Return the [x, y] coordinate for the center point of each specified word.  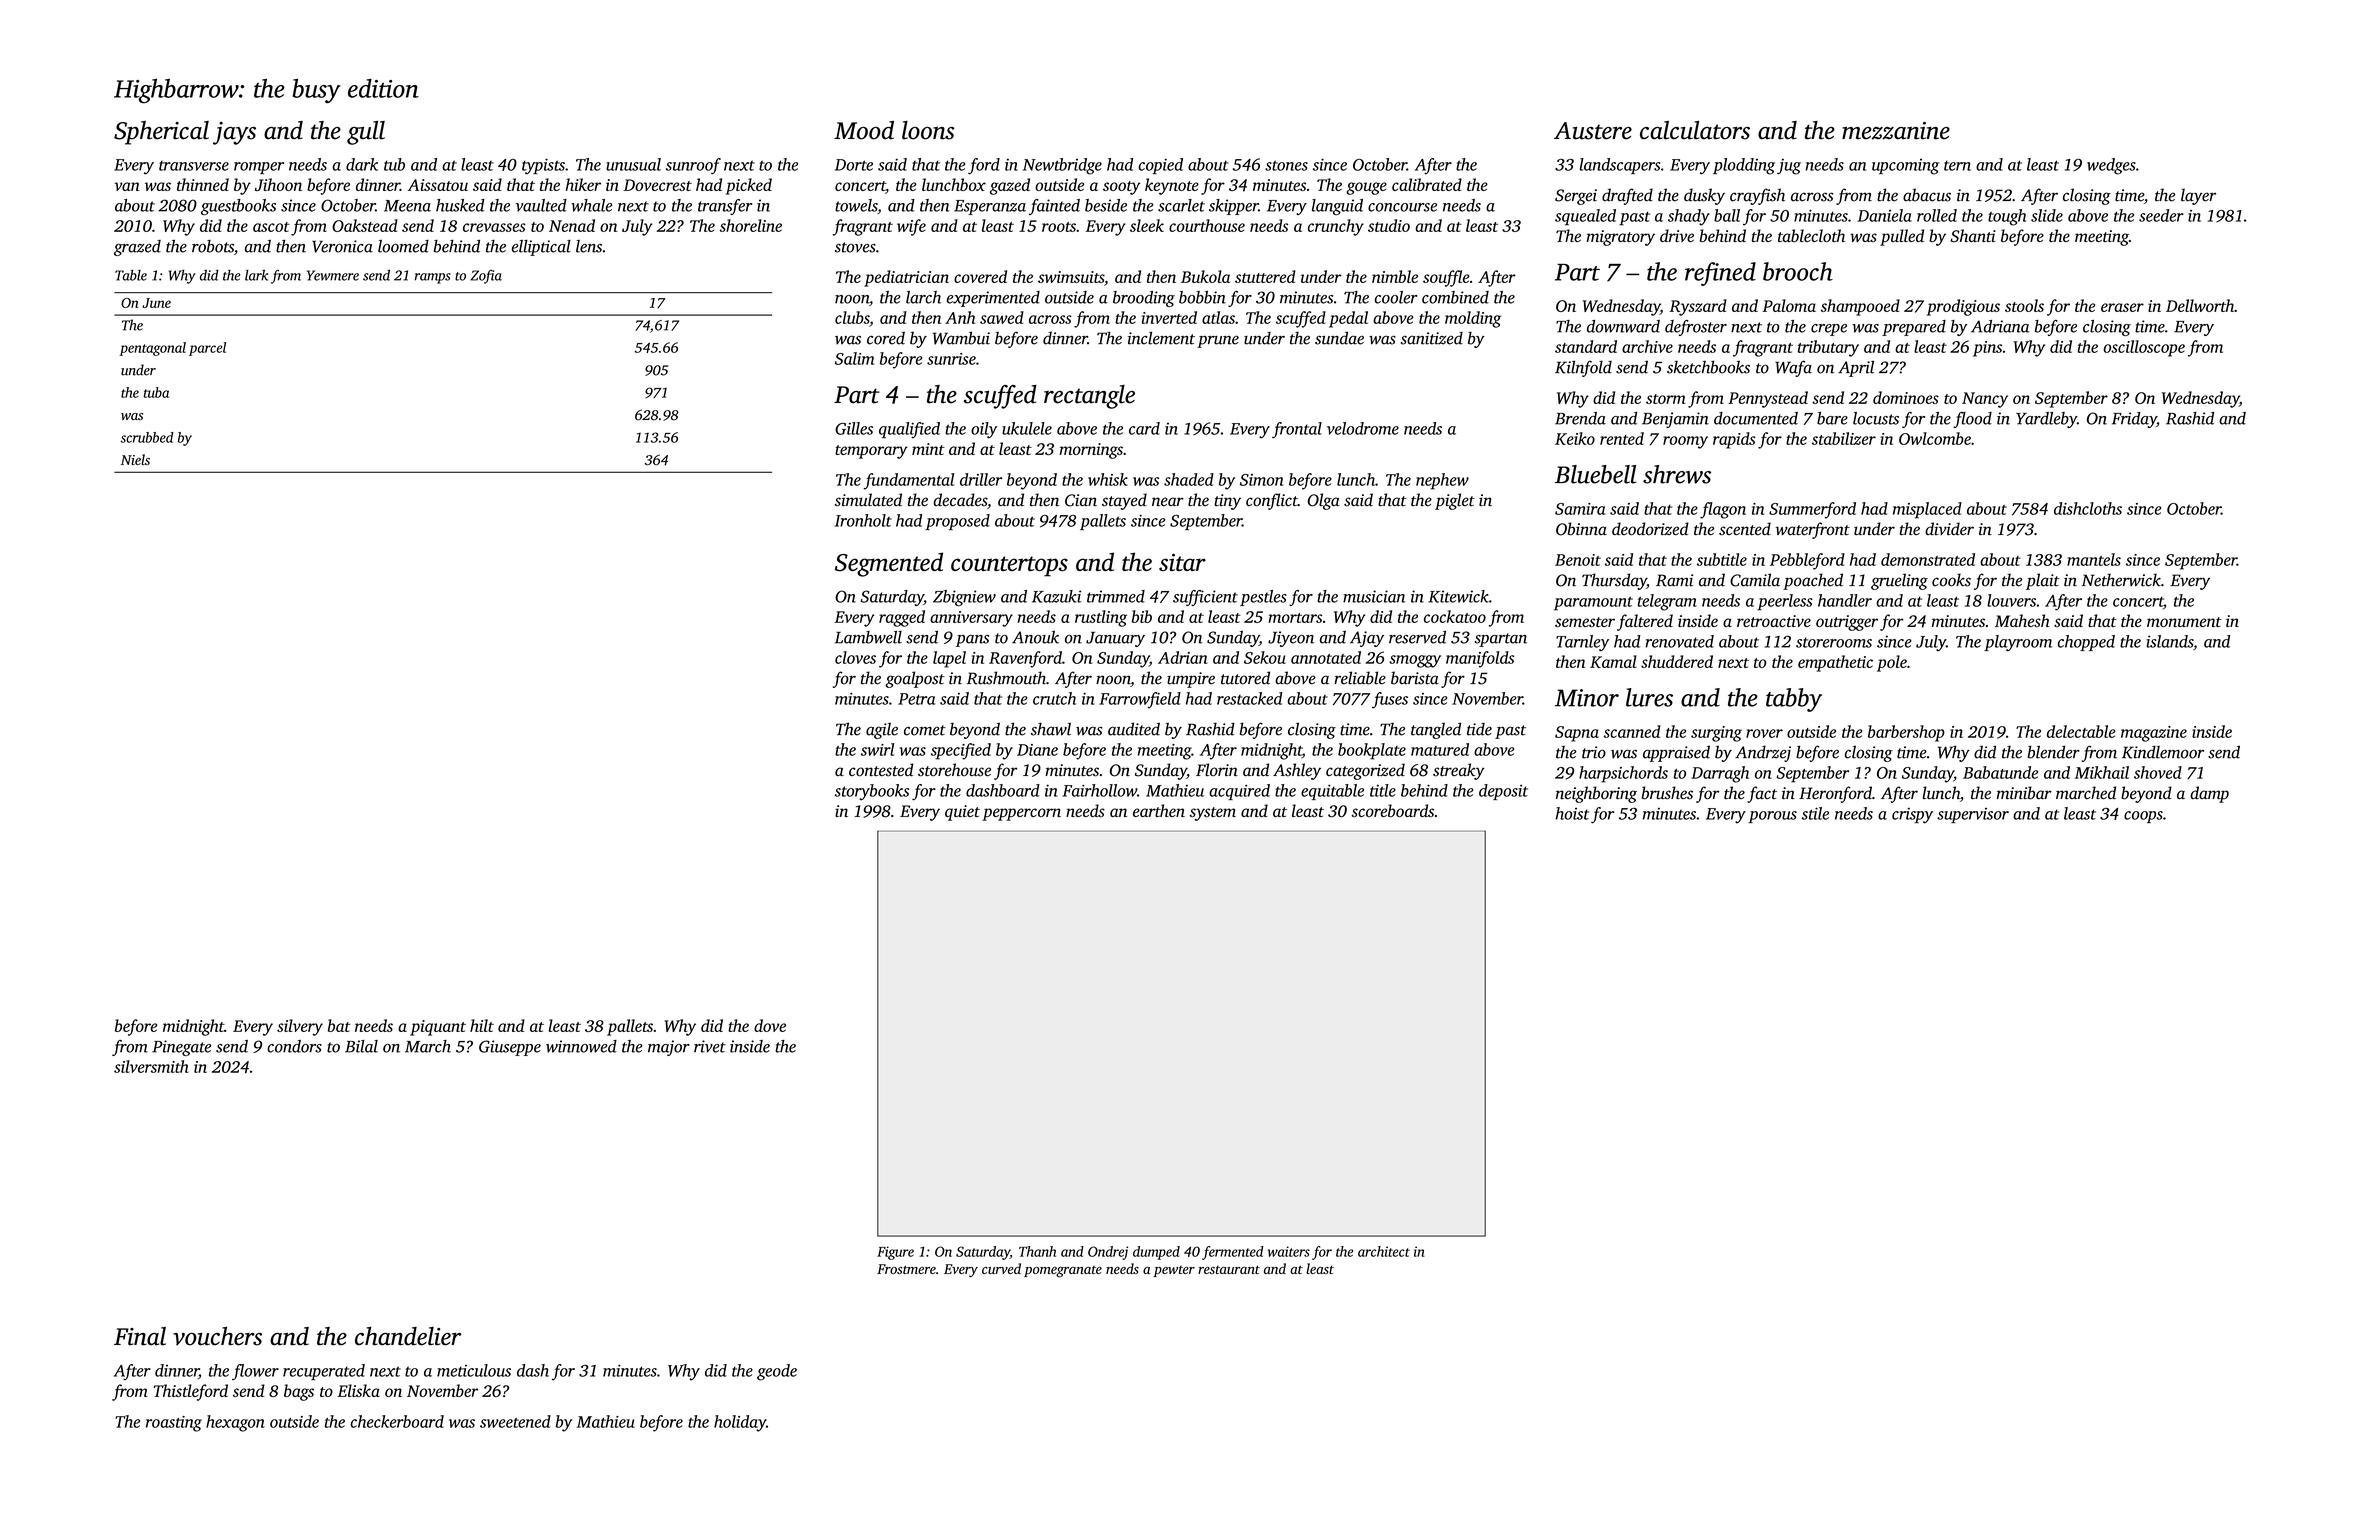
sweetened [515, 1421]
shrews [1677, 474]
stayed [1124, 501]
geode [777, 1372]
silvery [300, 1027]
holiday [740, 1423]
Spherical [161, 133]
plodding [1744, 166]
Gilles [854, 428]
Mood [864, 130]
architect [1384, 1251]
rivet [710, 1046]
